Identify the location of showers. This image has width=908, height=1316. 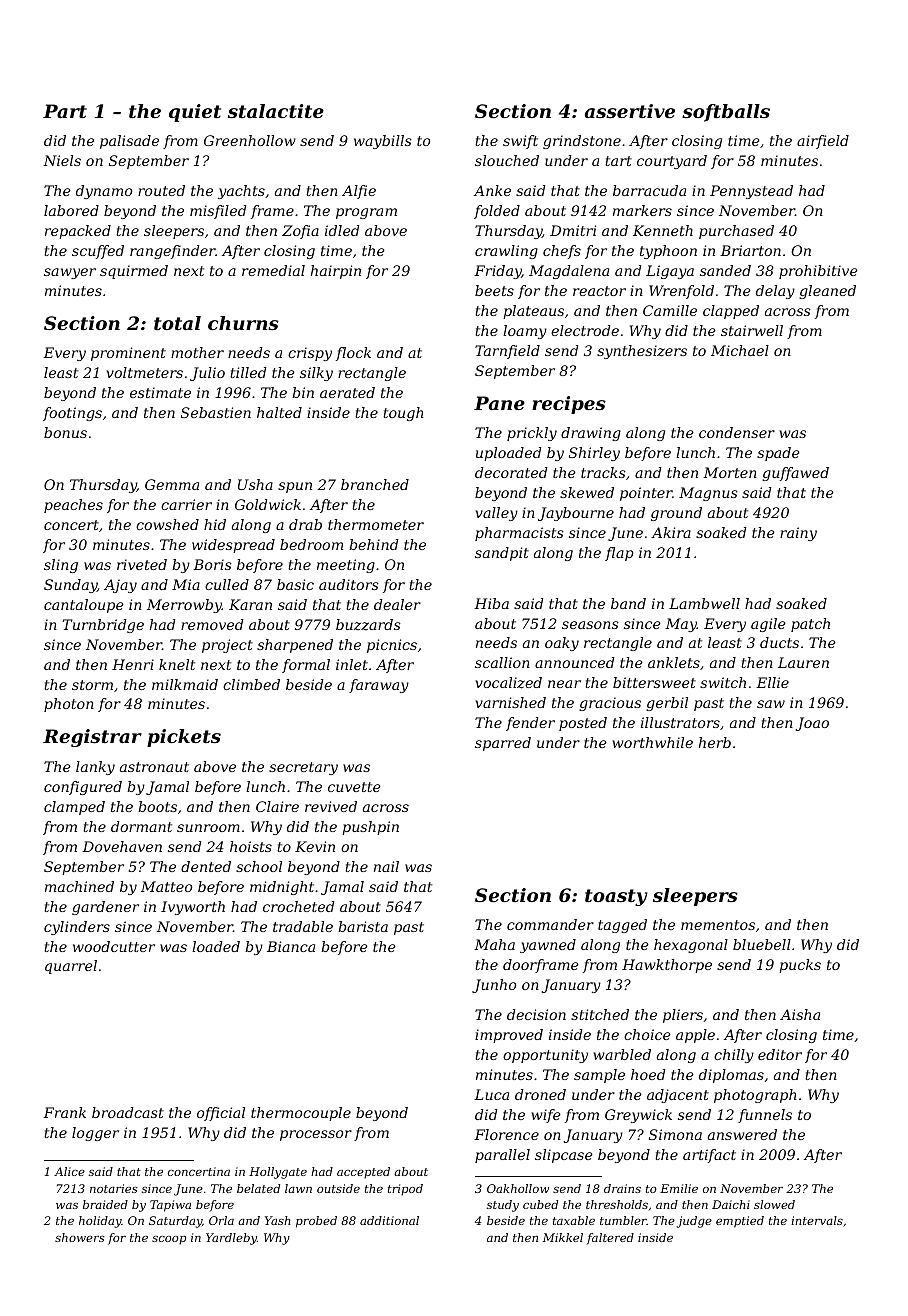
(80, 1237).
